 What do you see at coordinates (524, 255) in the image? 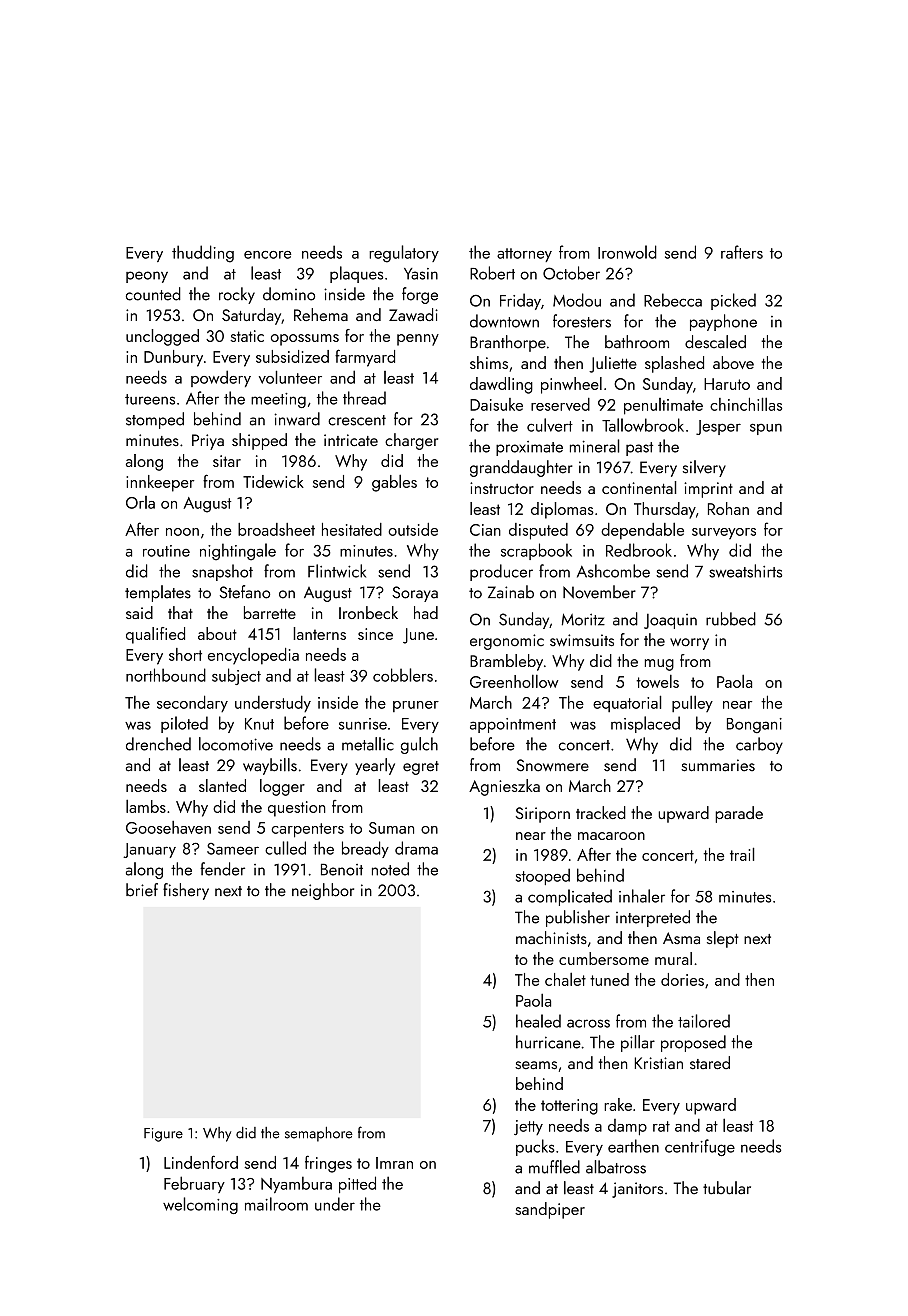
I see `attorney` at bounding box center [524, 255].
